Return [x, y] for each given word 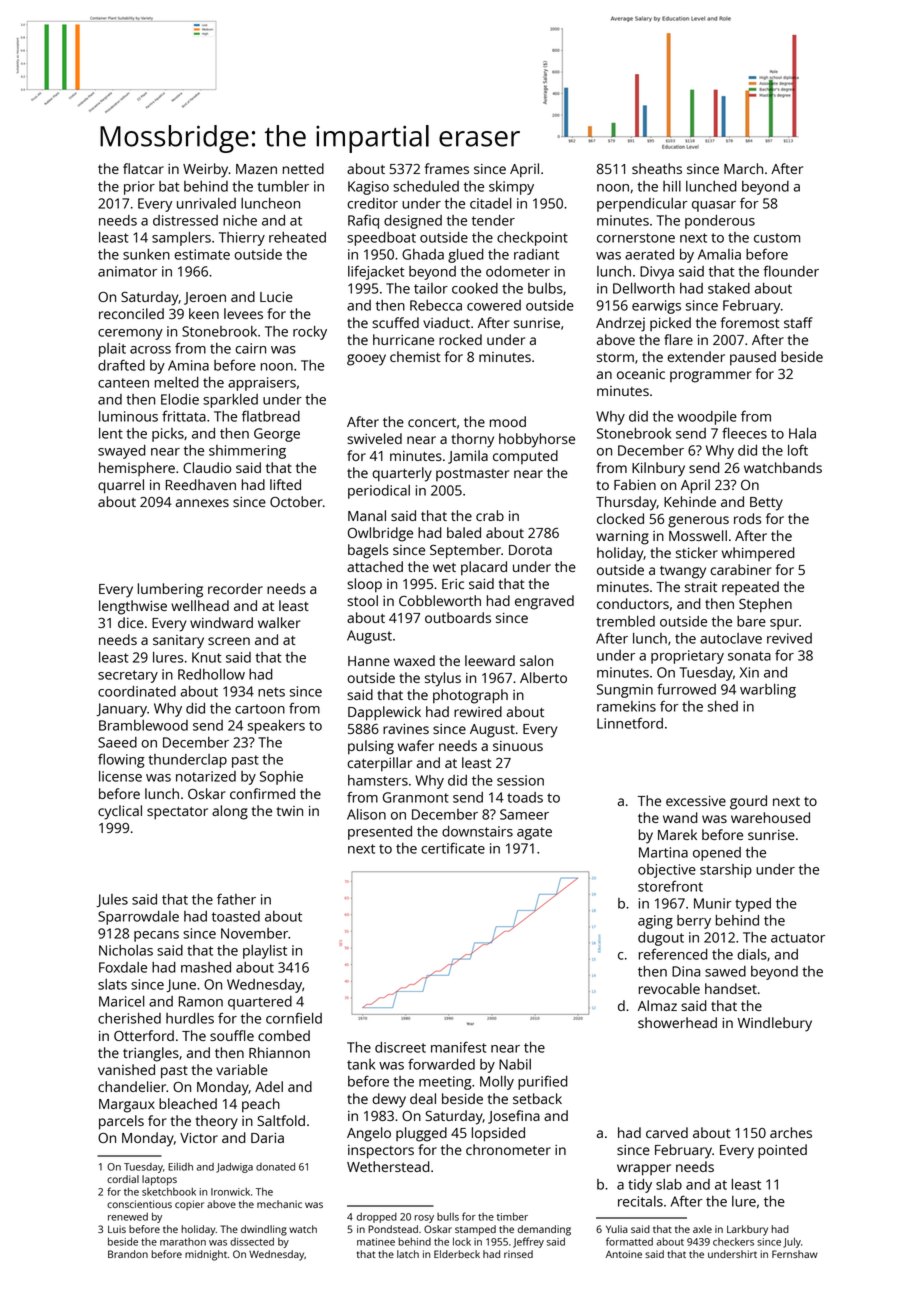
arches [791, 1132]
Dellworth [644, 288]
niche [240, 220]
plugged [421, 1134]
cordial [123, 1179]
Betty [766, 504]
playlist [265, 952]
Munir [713, 903]
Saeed [117, 742]
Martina [663, 852]
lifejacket [376, 273]
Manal [367, 515]
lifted [285, 484]
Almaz [657, 1005]
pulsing [371, 747]
